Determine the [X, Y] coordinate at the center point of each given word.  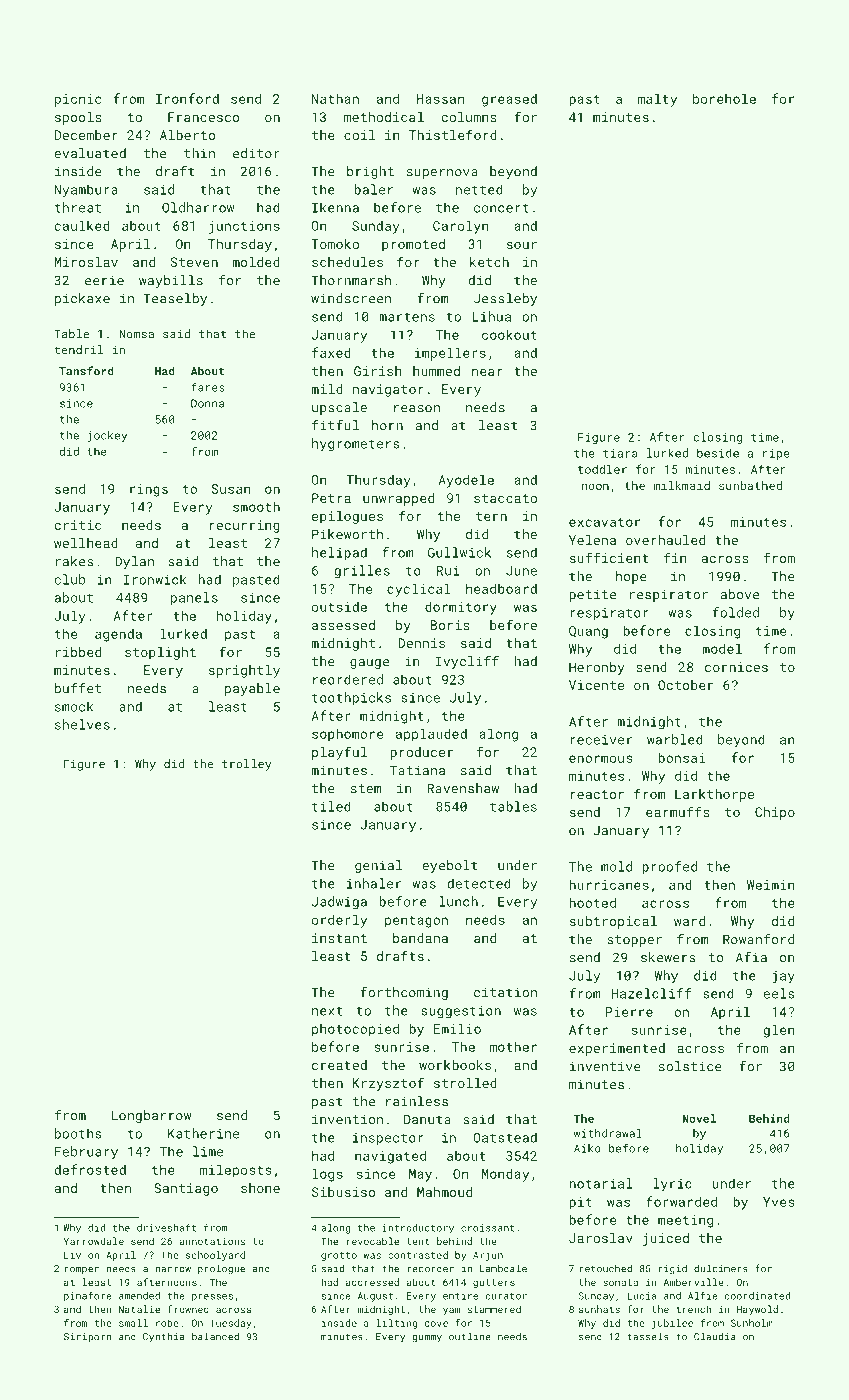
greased [509, 100]
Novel [699, 1118]
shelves [82, 724]
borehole [724, 98]
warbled [675, 739]
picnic [78, 100]
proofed [669, 867]
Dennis [421, 643]
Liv [72, 1255]
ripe [776, 454]
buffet [78, 688]
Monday [505, 1175]
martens [407, 317]
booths [78, 1133]
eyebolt [450, 866]
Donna [207, 403]
